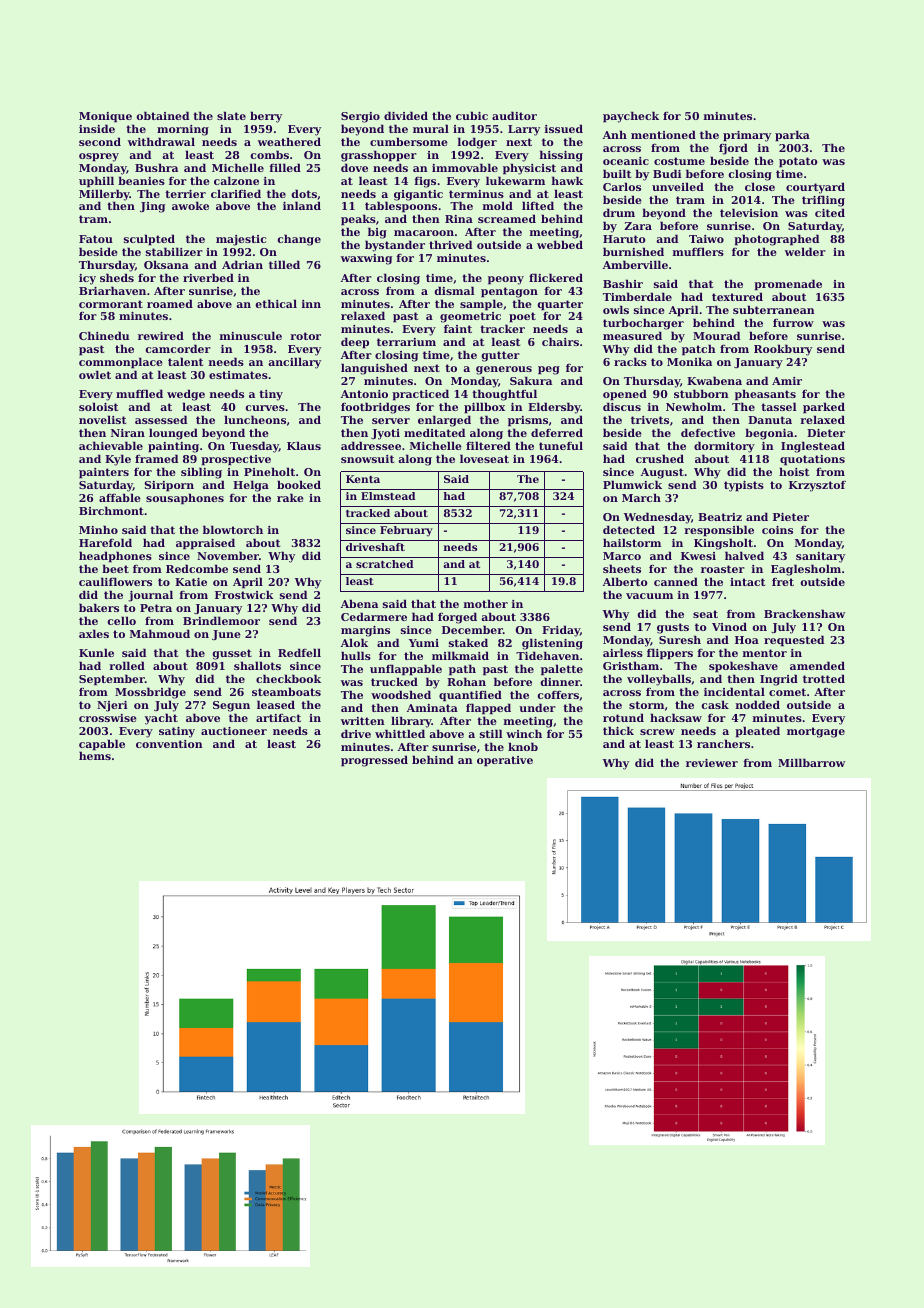 This page has height=1308, width=924. I want to click on Monique, so click(105, 117).
